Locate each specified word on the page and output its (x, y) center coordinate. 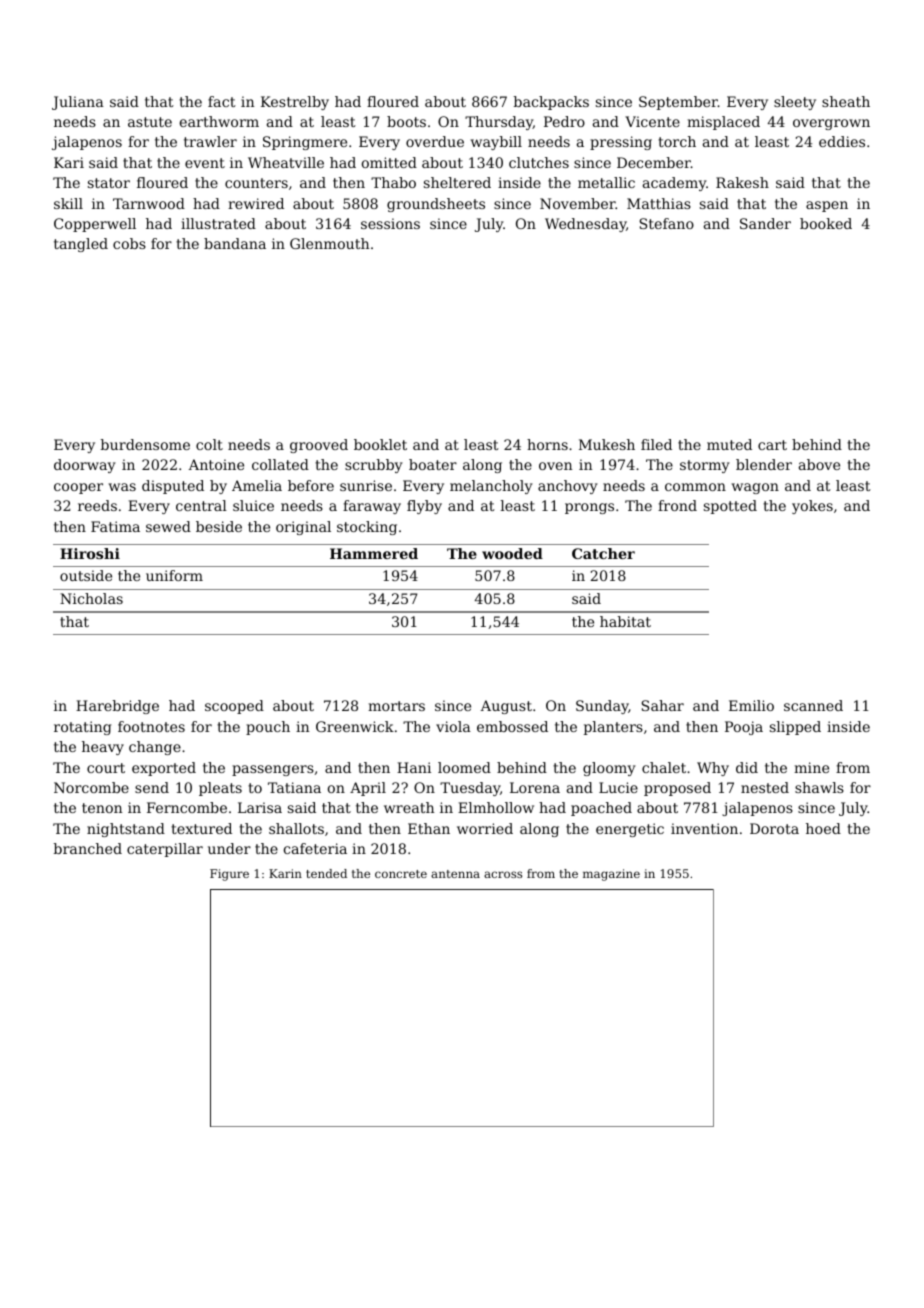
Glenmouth (330, 243)
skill (68, 203)
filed (656, 444)
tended (326, 873)
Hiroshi (90, 553)
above (819, 464)
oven (556, 466)
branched (88, 848)
